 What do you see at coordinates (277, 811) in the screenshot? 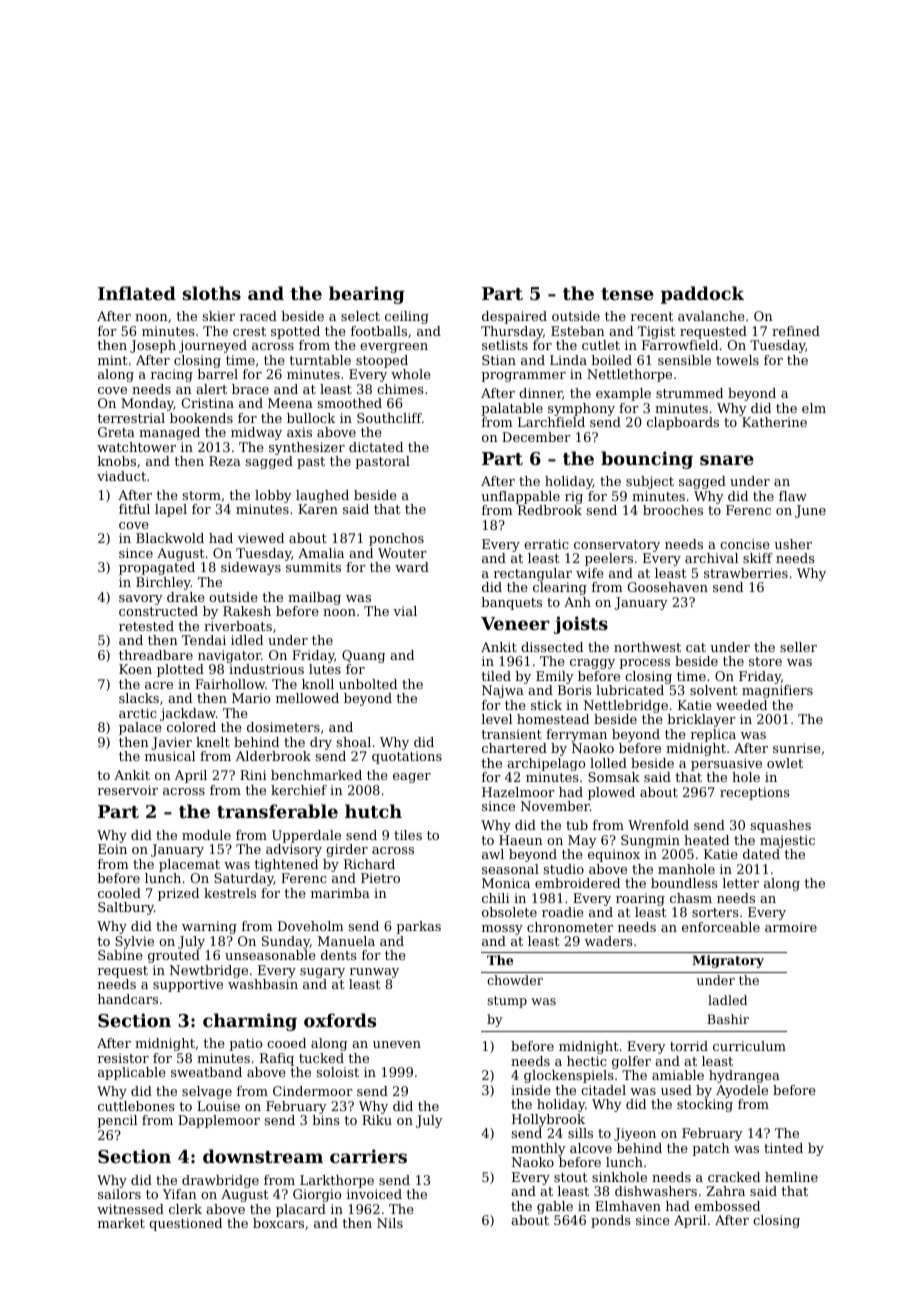
I see `transferable` at bounding box center [277, 811].
